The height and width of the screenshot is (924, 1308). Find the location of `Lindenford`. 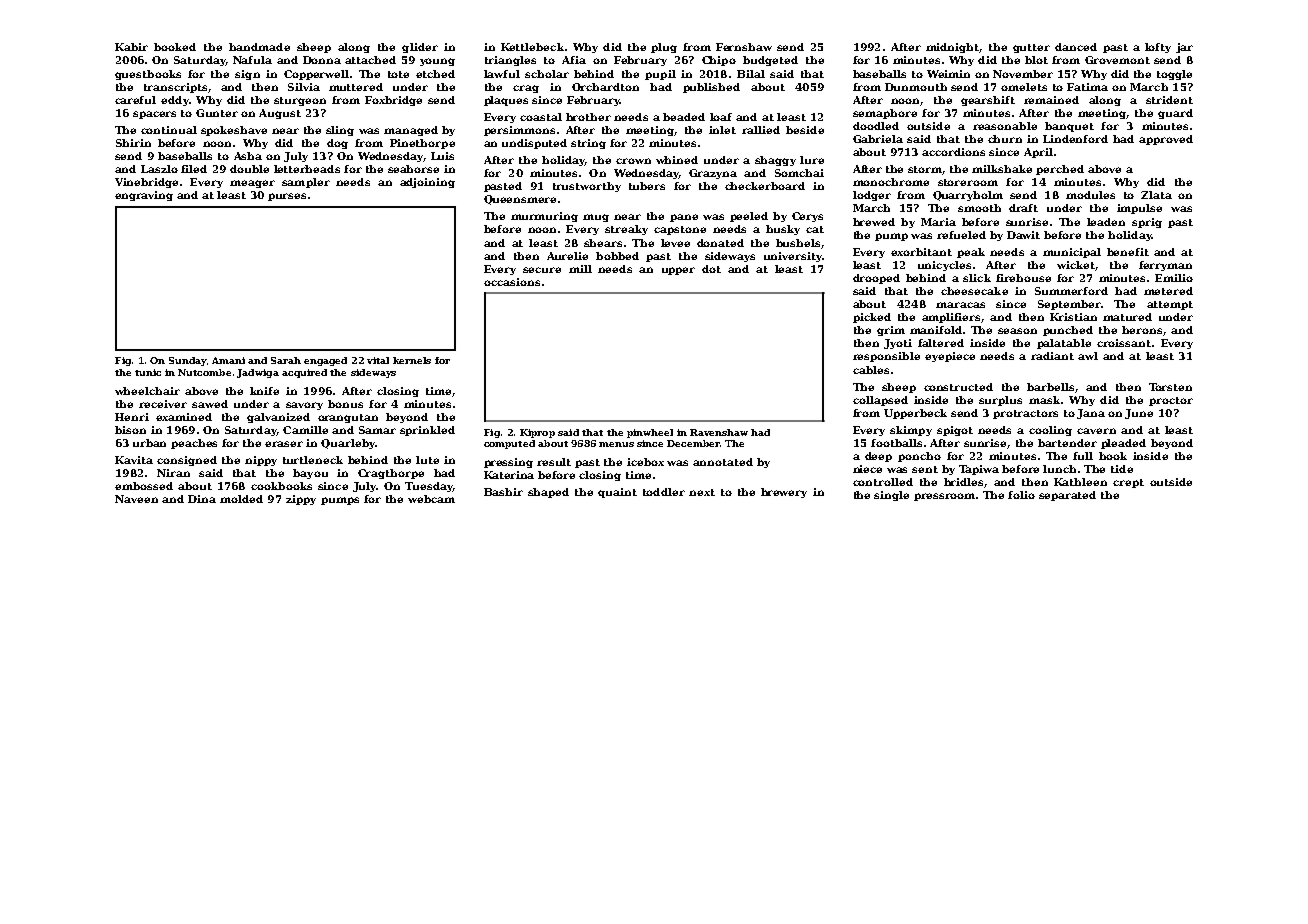

Lindenford is located at coordinates (1075, 139).
